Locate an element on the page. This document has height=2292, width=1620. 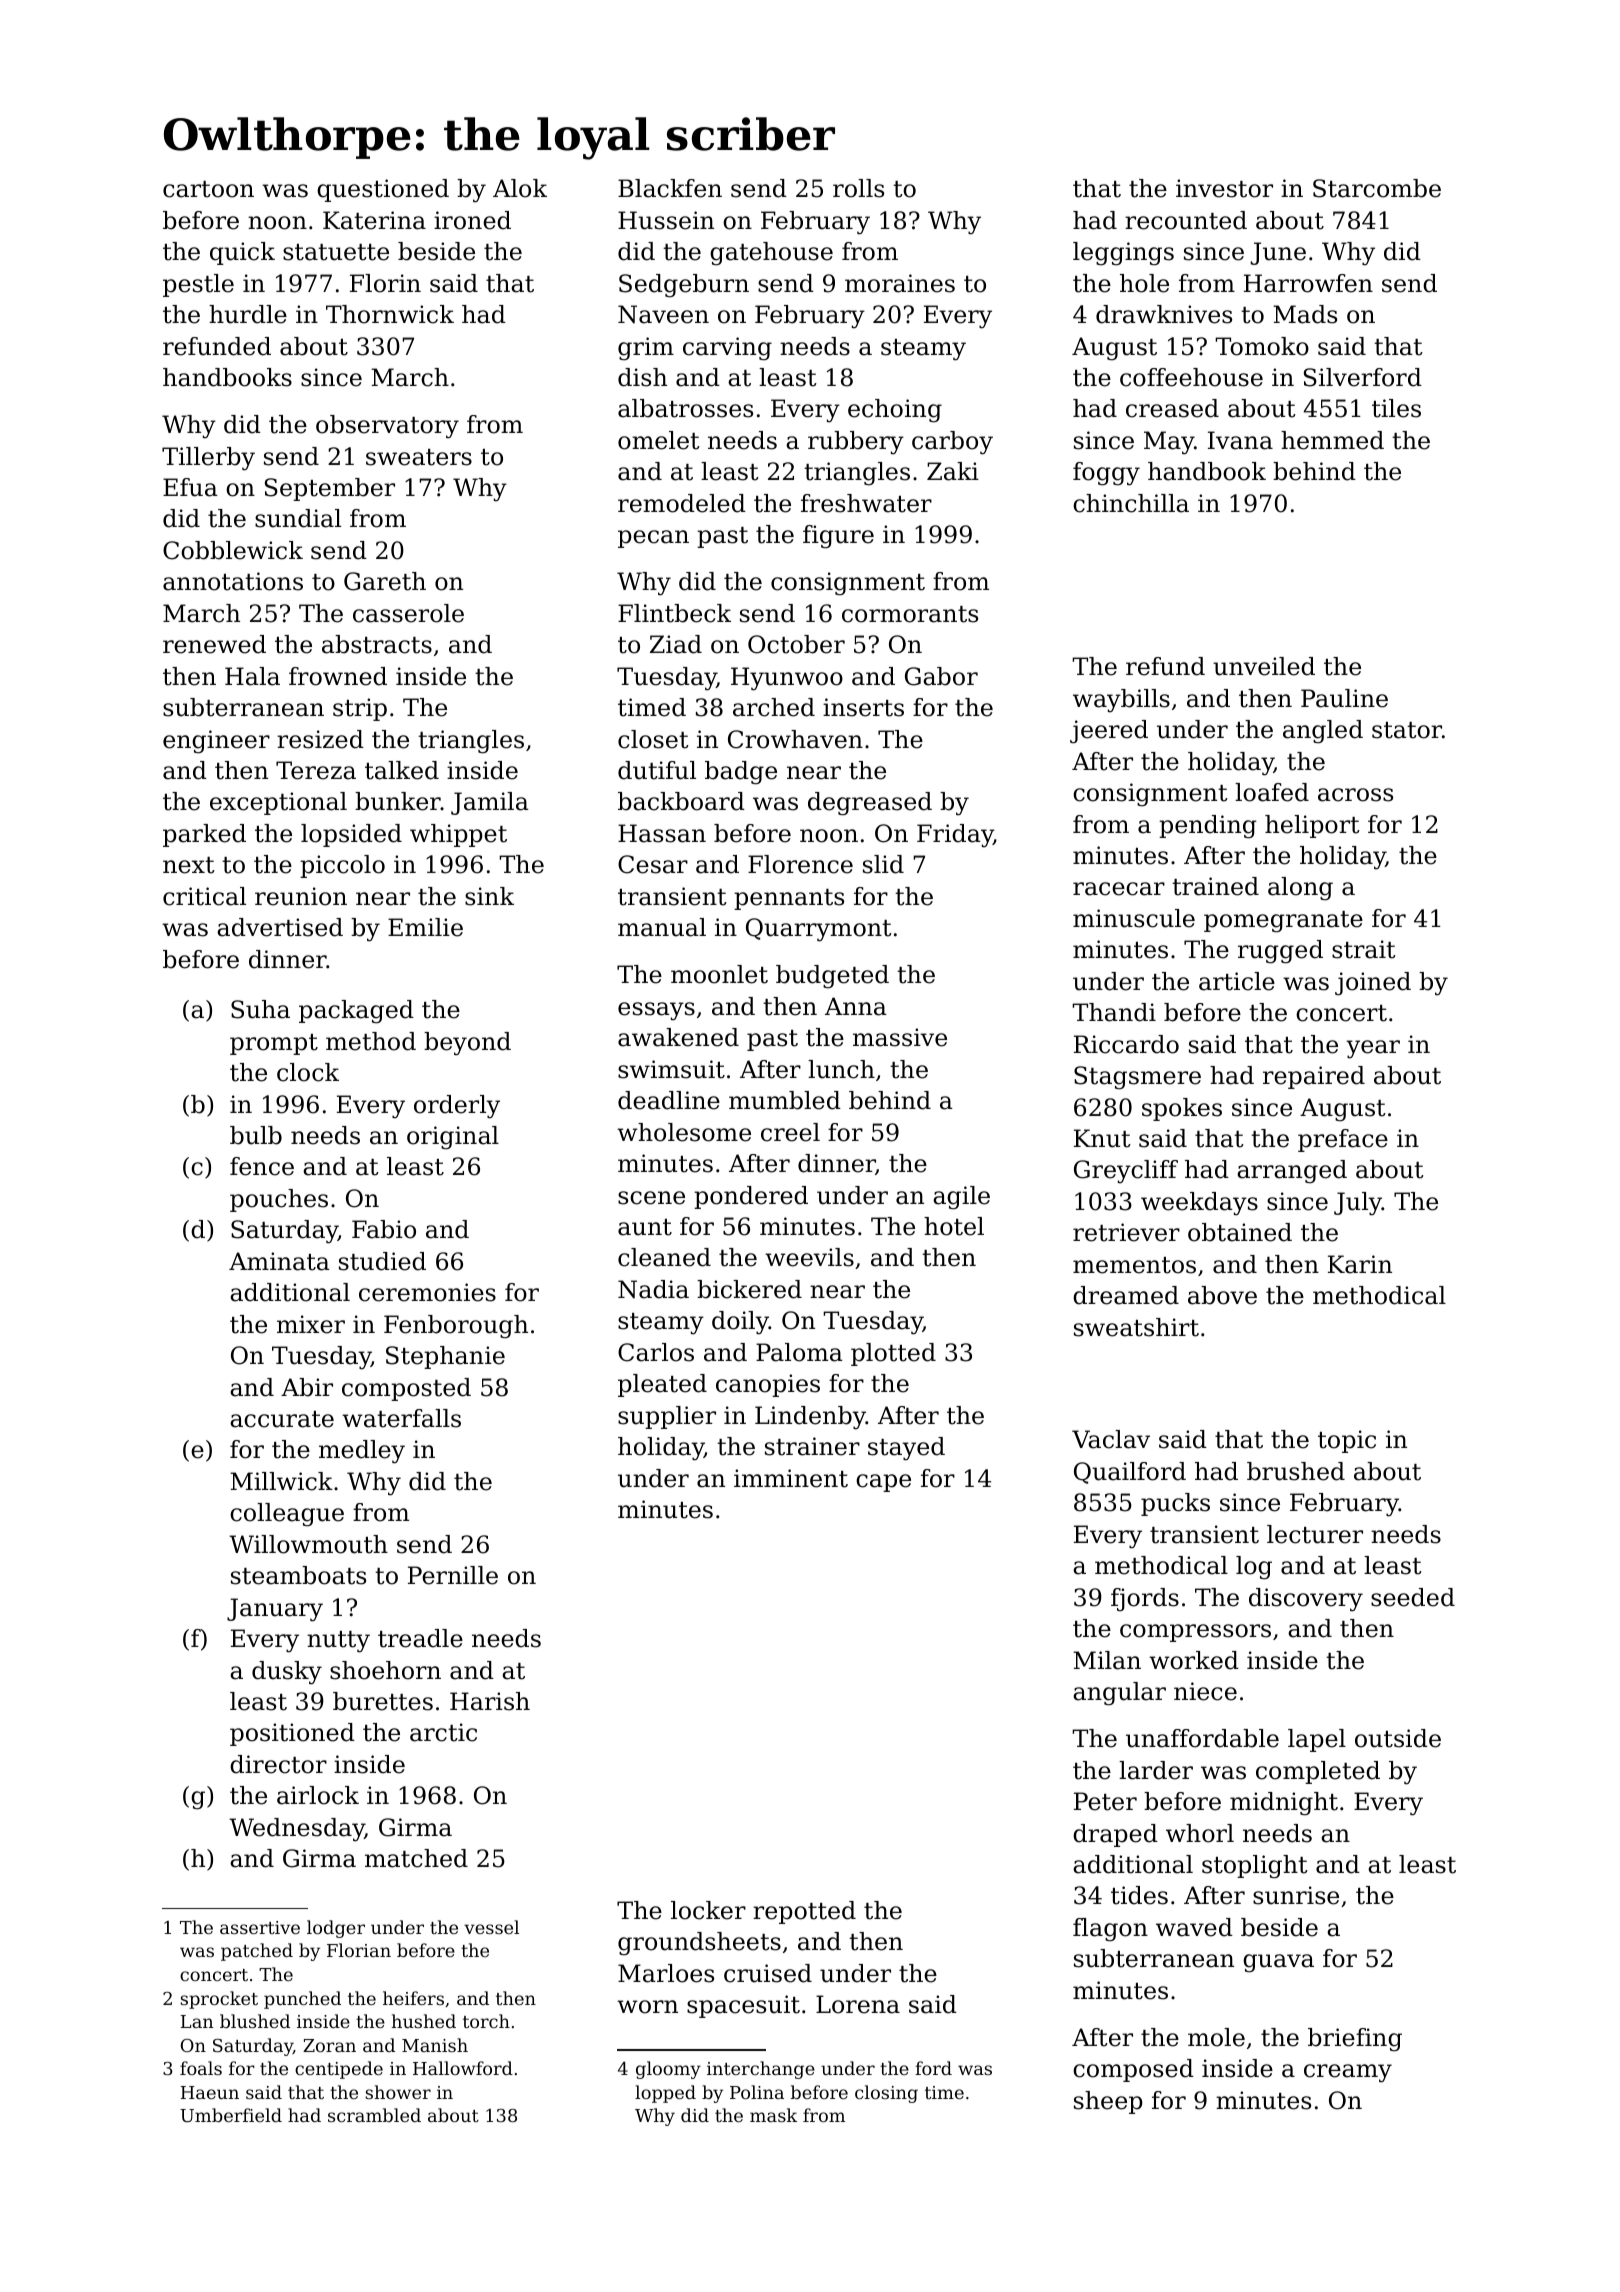
Pauline is located at coordinates (1344, 698).
